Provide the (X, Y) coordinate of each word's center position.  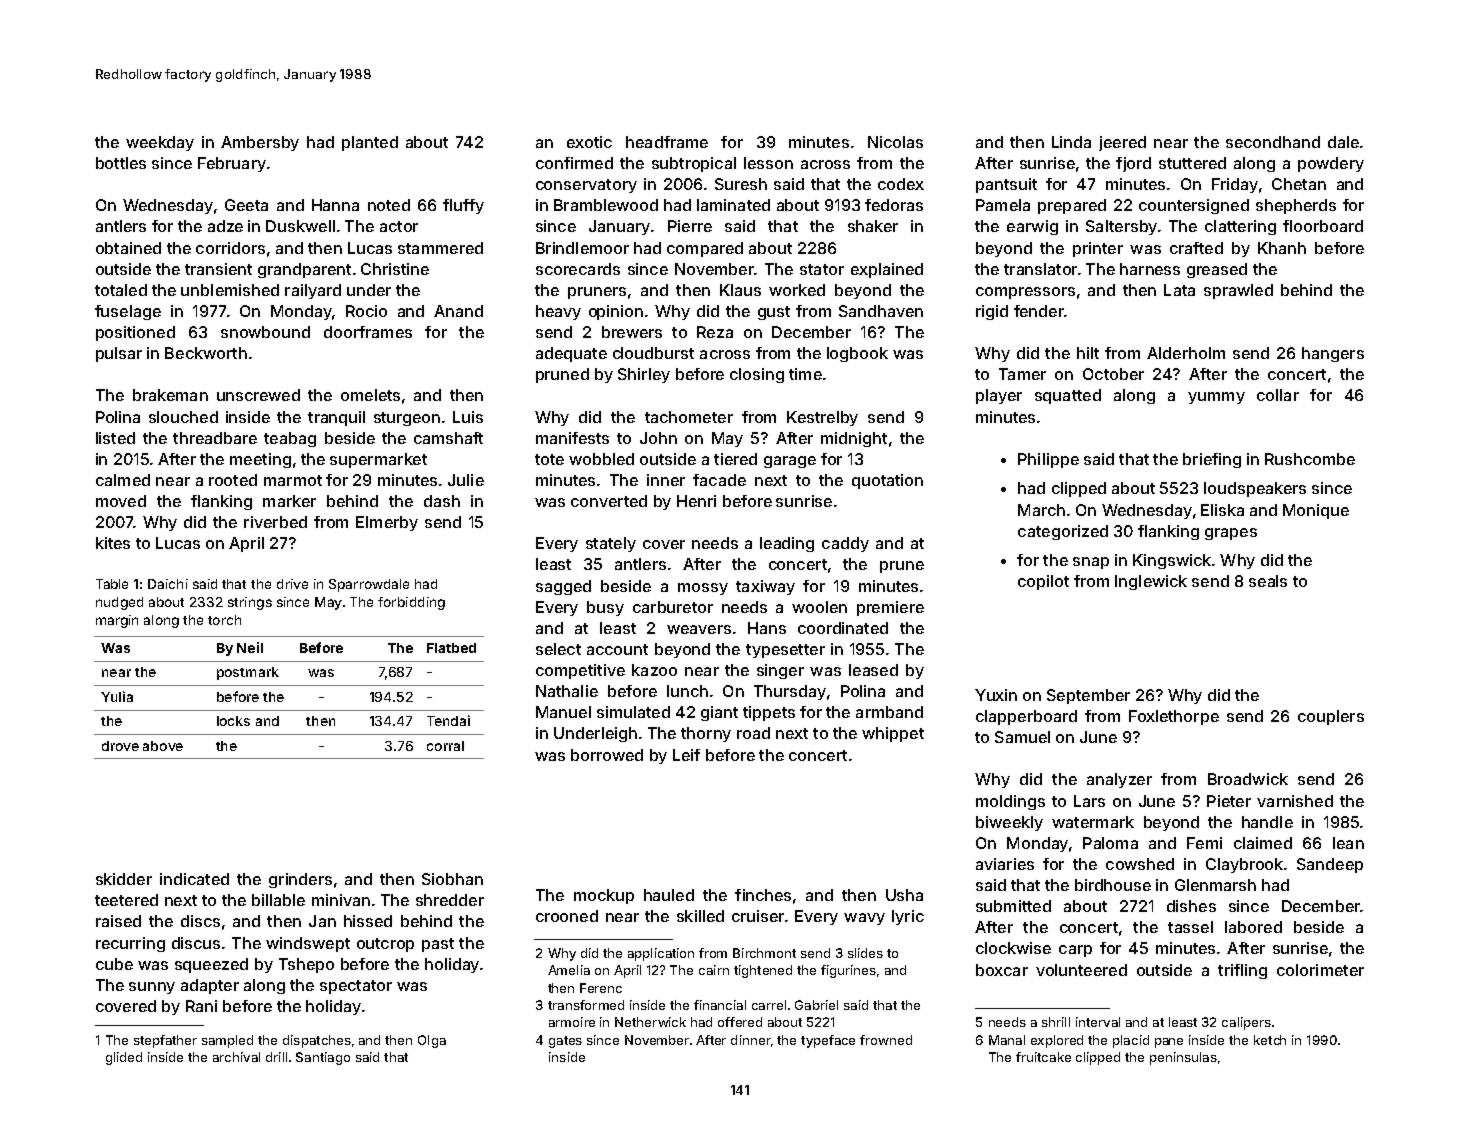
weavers (699, 629)
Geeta (246, 205)
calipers (1246, 1023)
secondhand (1273, 142)
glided (124, 1058)
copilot (1043, 582)
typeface (828, 1041)
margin (117, 621)
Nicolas (895, 142)
